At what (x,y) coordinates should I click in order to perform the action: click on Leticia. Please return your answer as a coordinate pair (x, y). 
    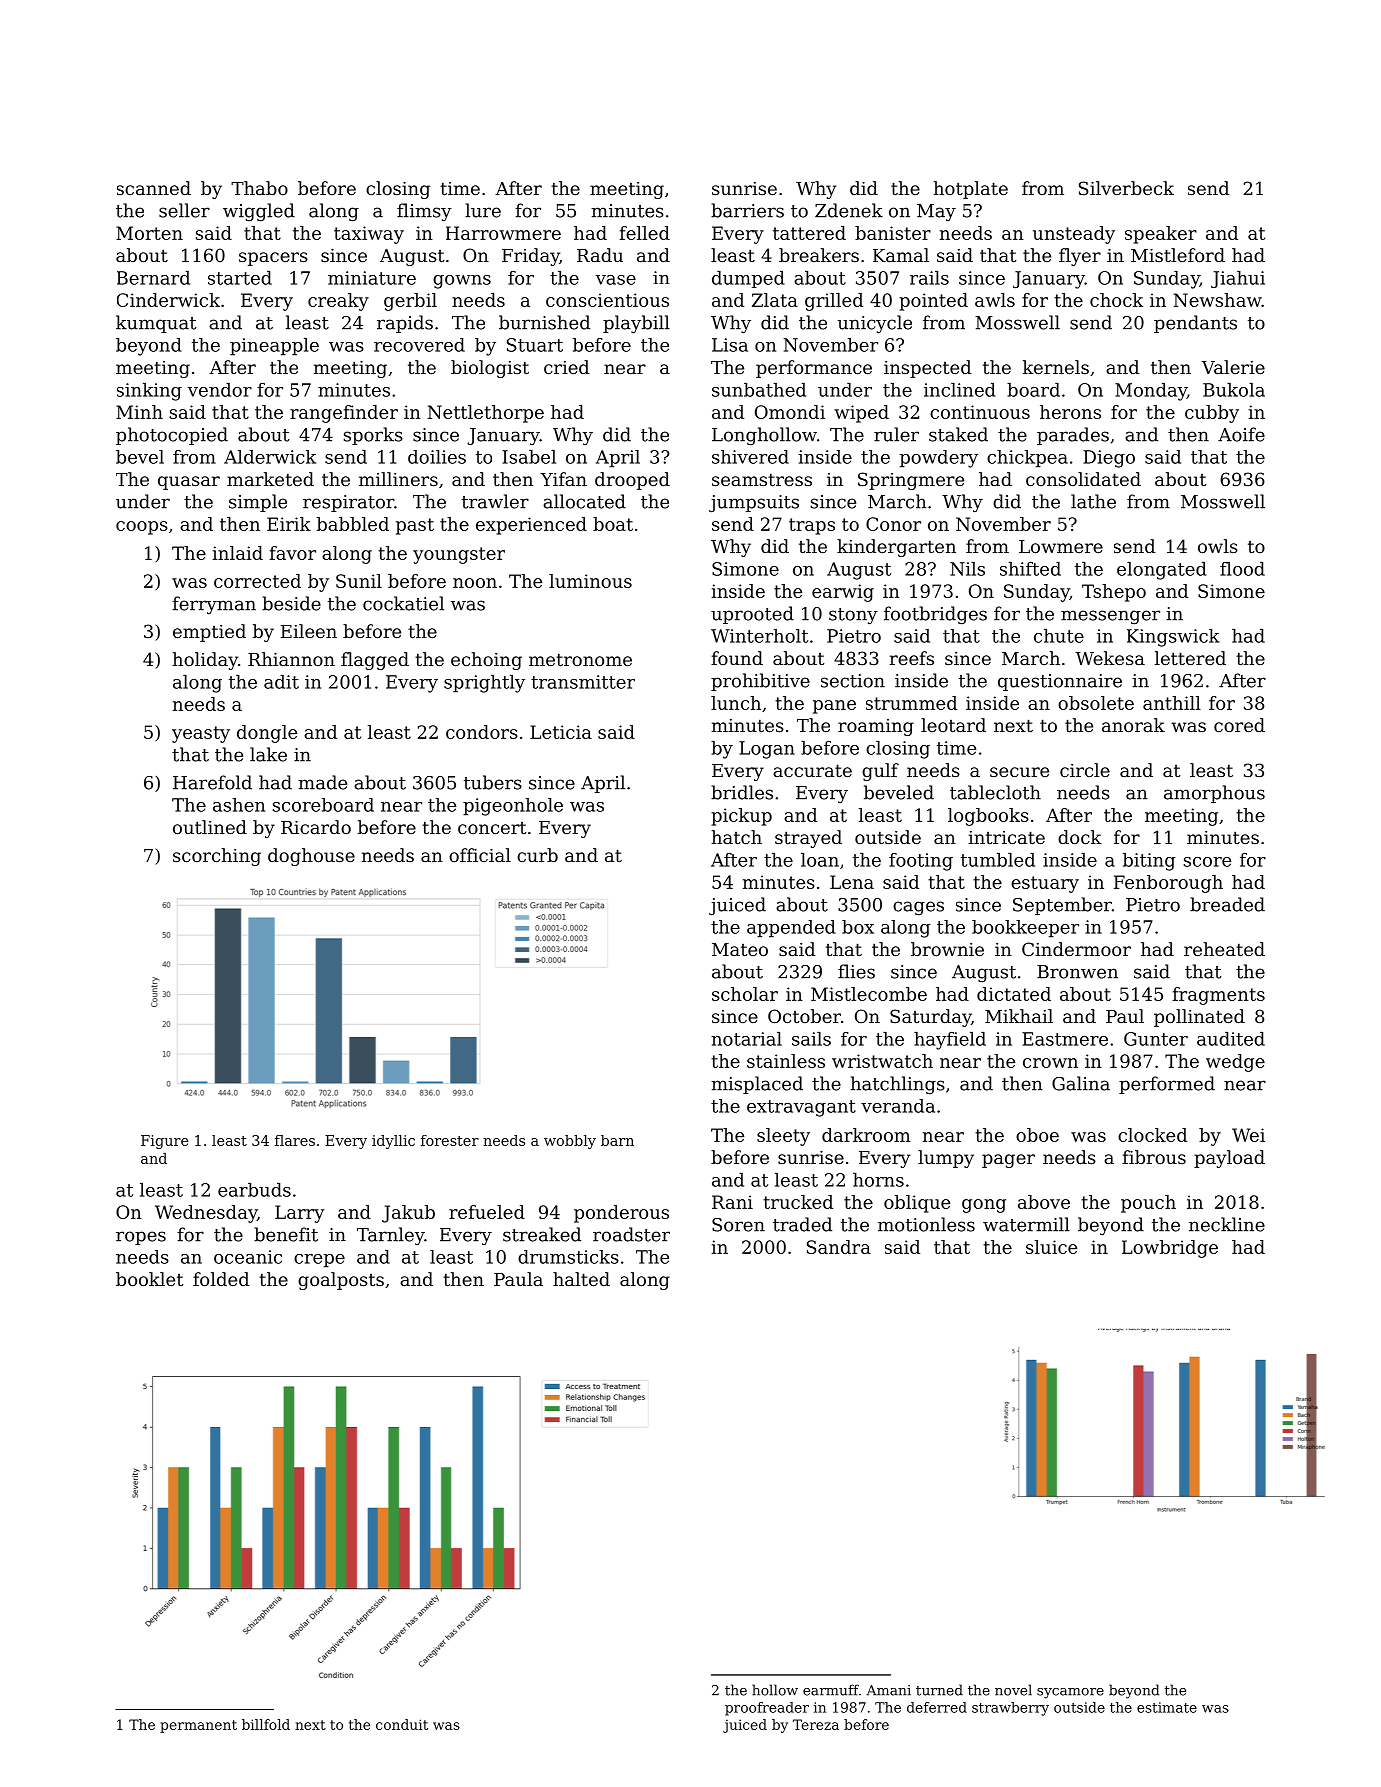
    Looking at the image, I should click on (561, 732).
